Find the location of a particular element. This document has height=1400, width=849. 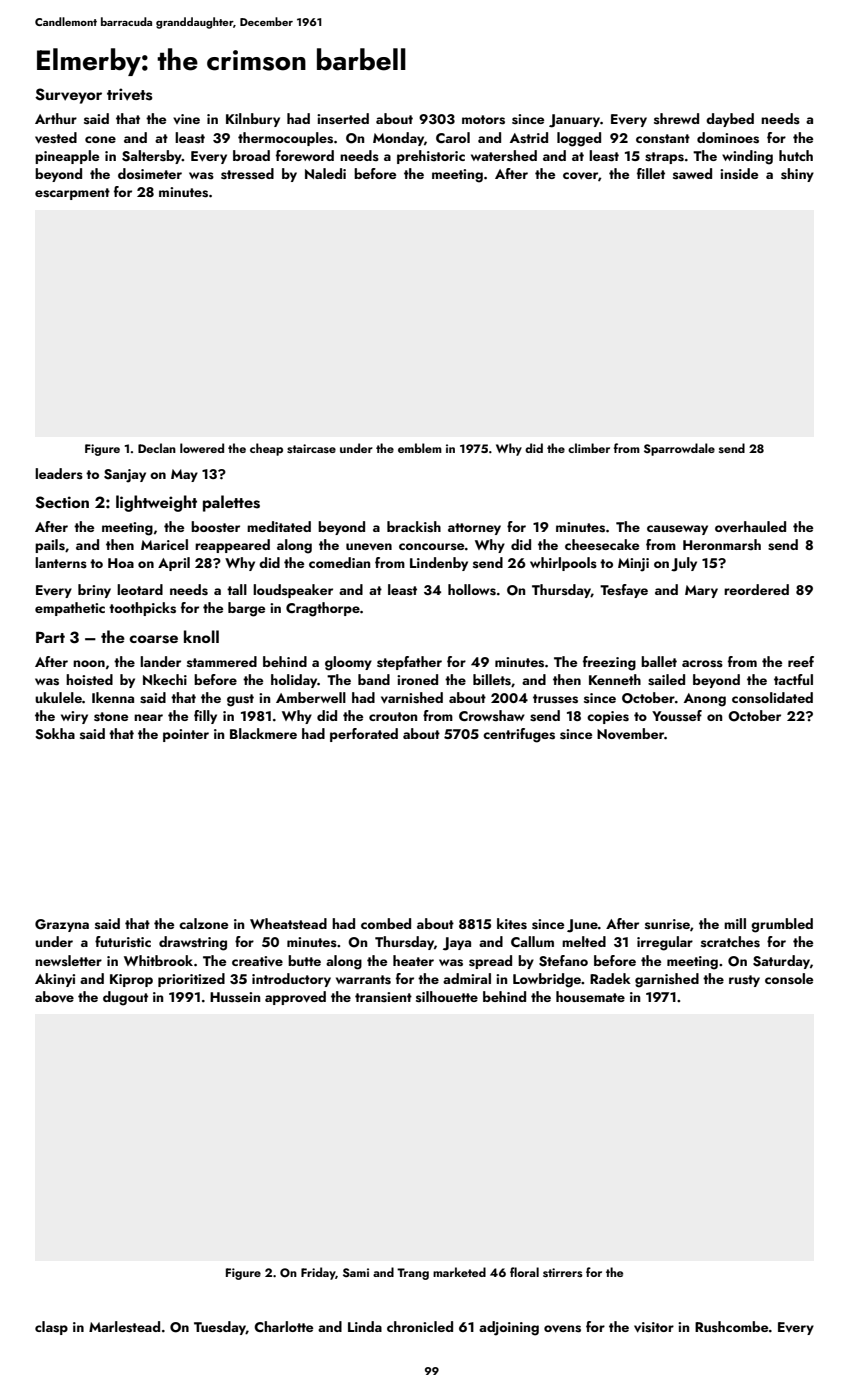

Monday is located at coordinates (398, 139).
